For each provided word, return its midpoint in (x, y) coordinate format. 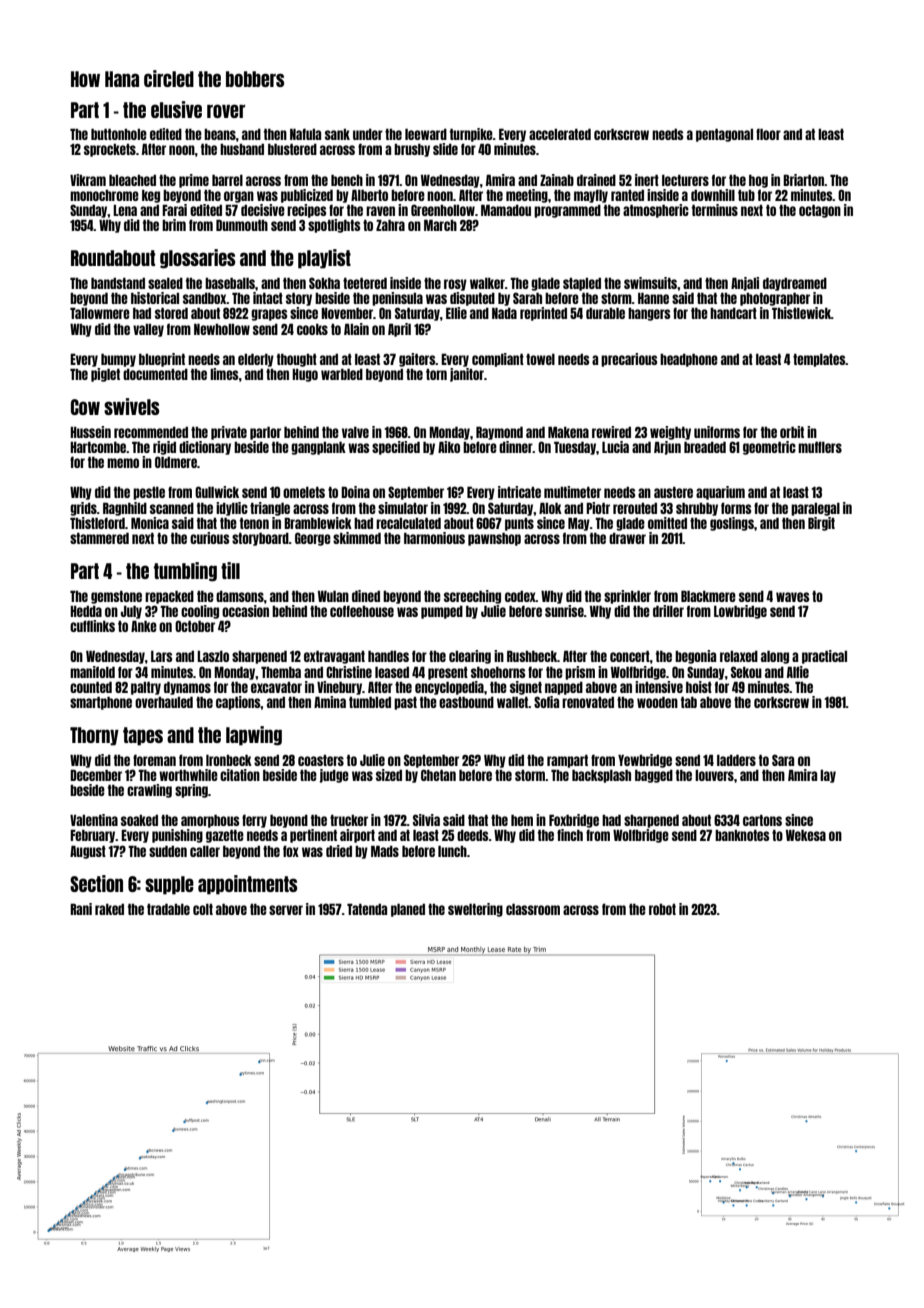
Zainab (557, 180)
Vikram (88, 180)
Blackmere (708, 596)
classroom (533, 909)
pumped (442, 612)
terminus (715, 210)
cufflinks (92, 626)
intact (268, 298)
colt (203, 909)
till (230, 570)
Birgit (821, 524)
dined (366, 596)
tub (746, 195)
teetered (365, 283)
